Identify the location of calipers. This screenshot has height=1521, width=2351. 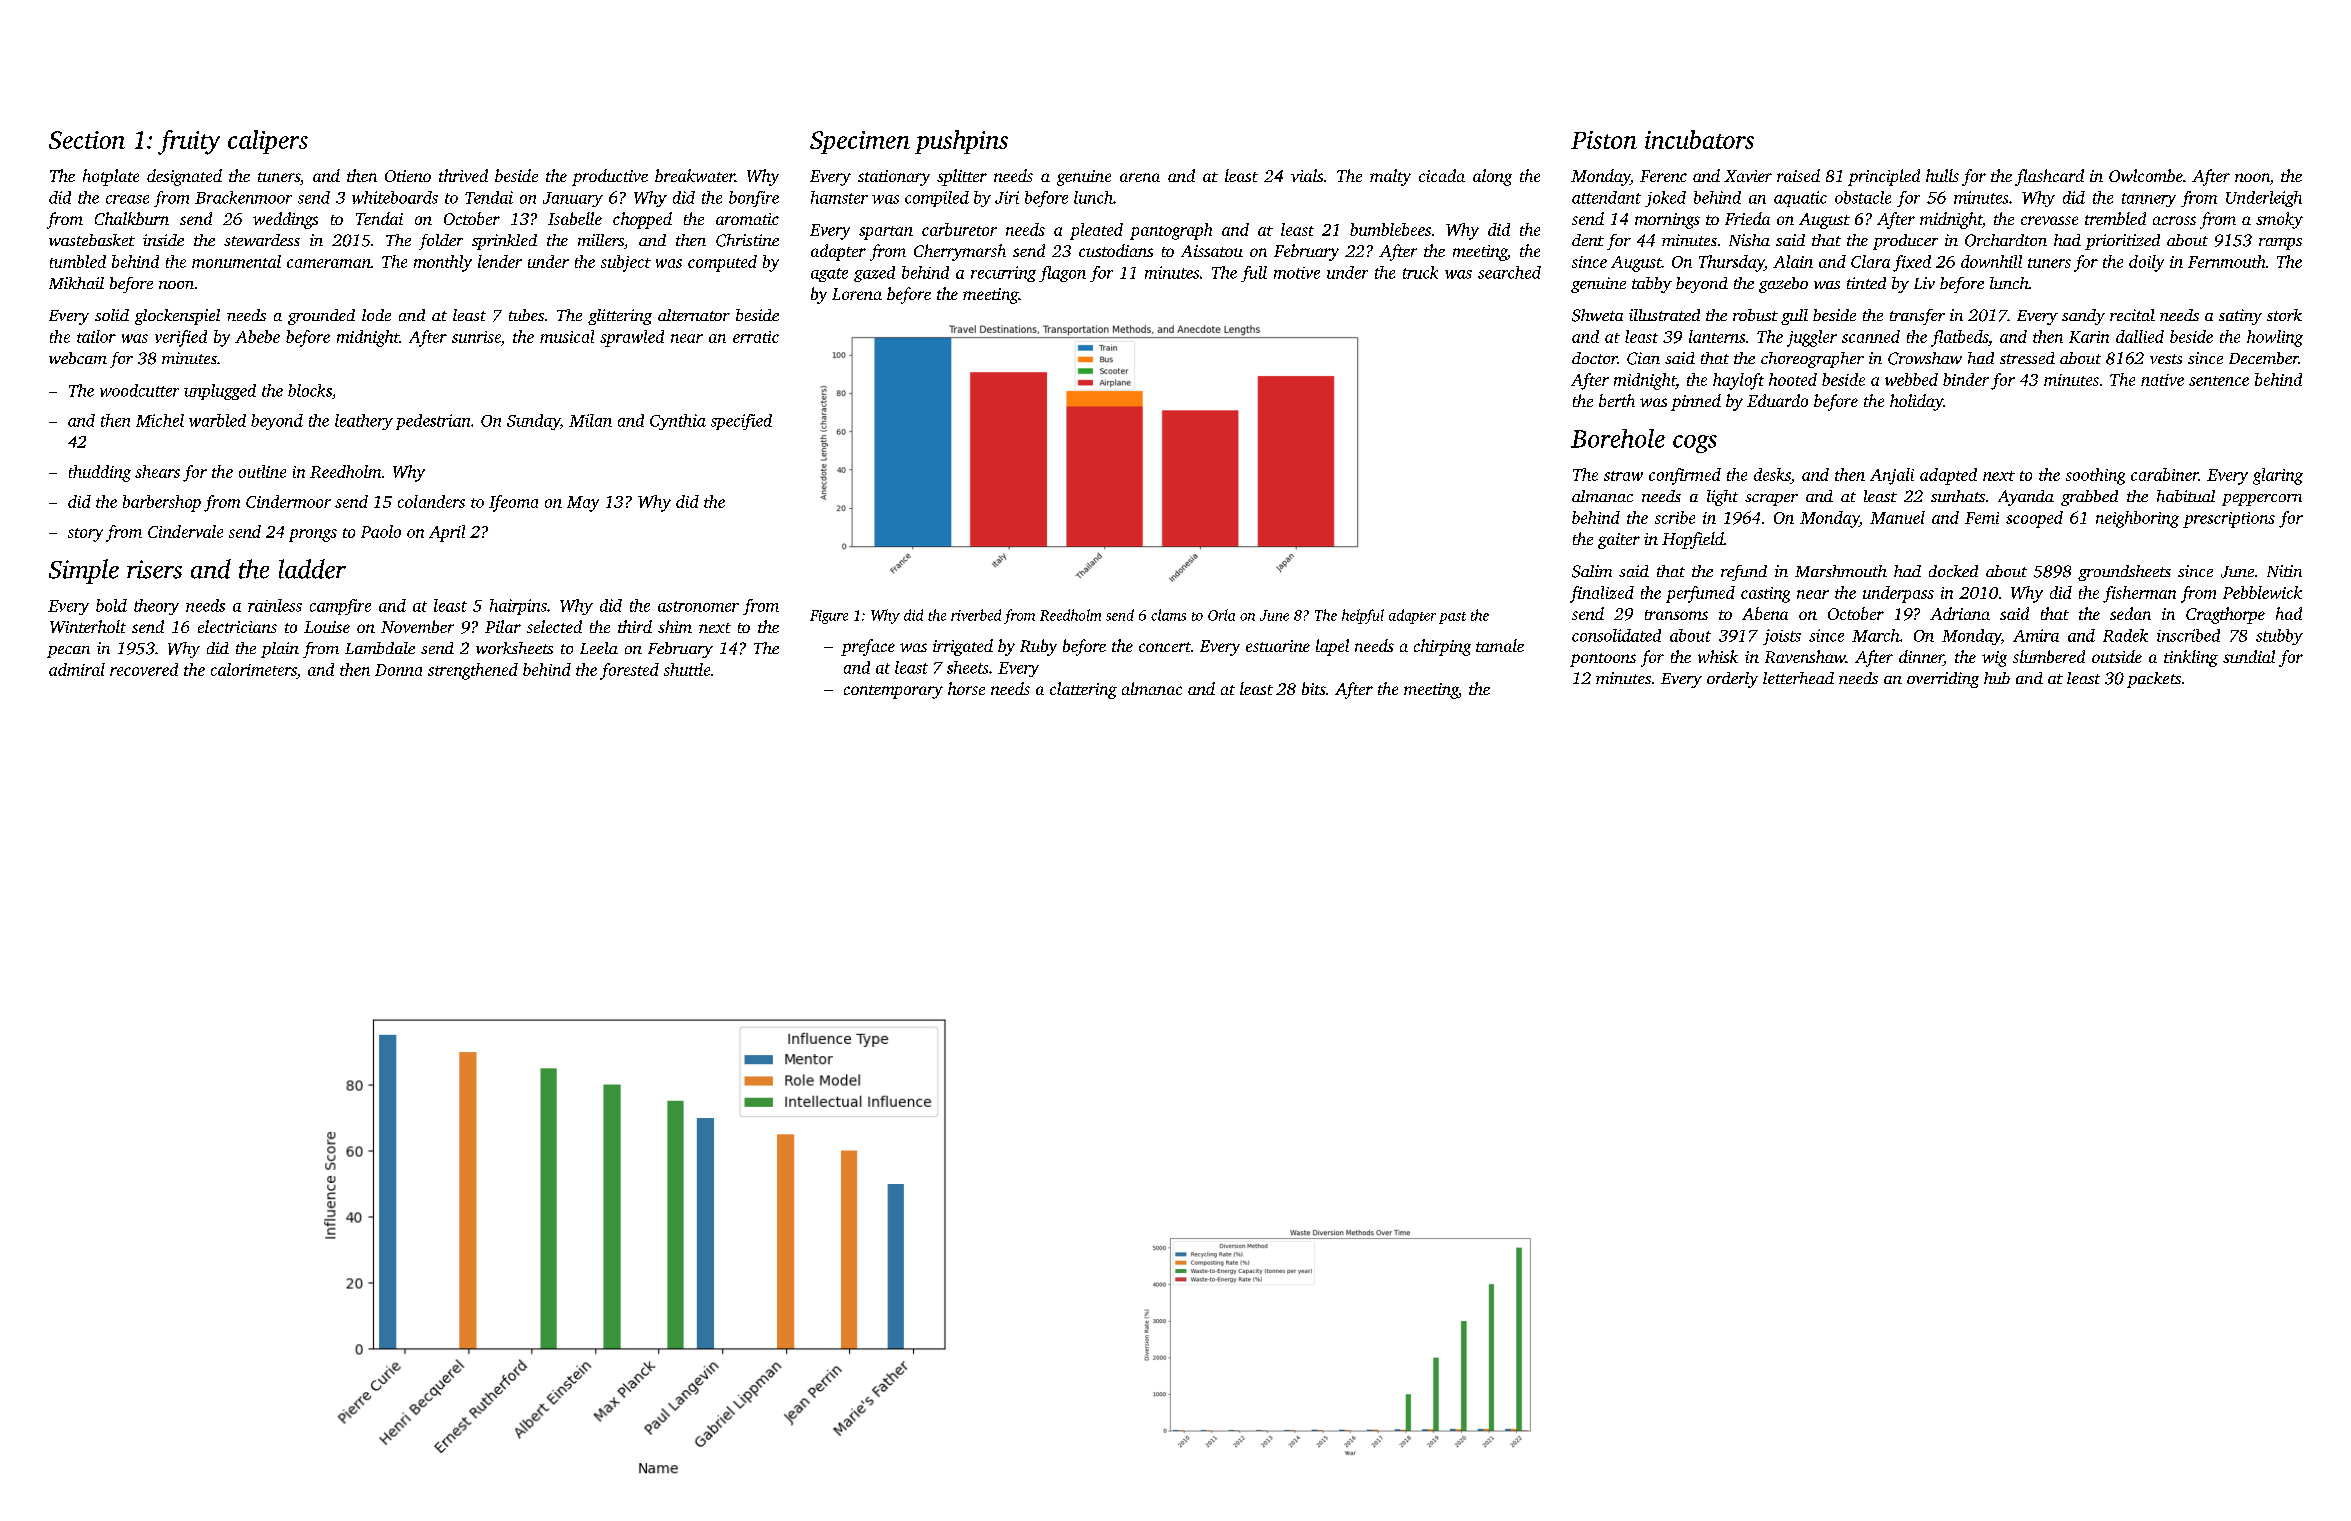
(268, 142).
